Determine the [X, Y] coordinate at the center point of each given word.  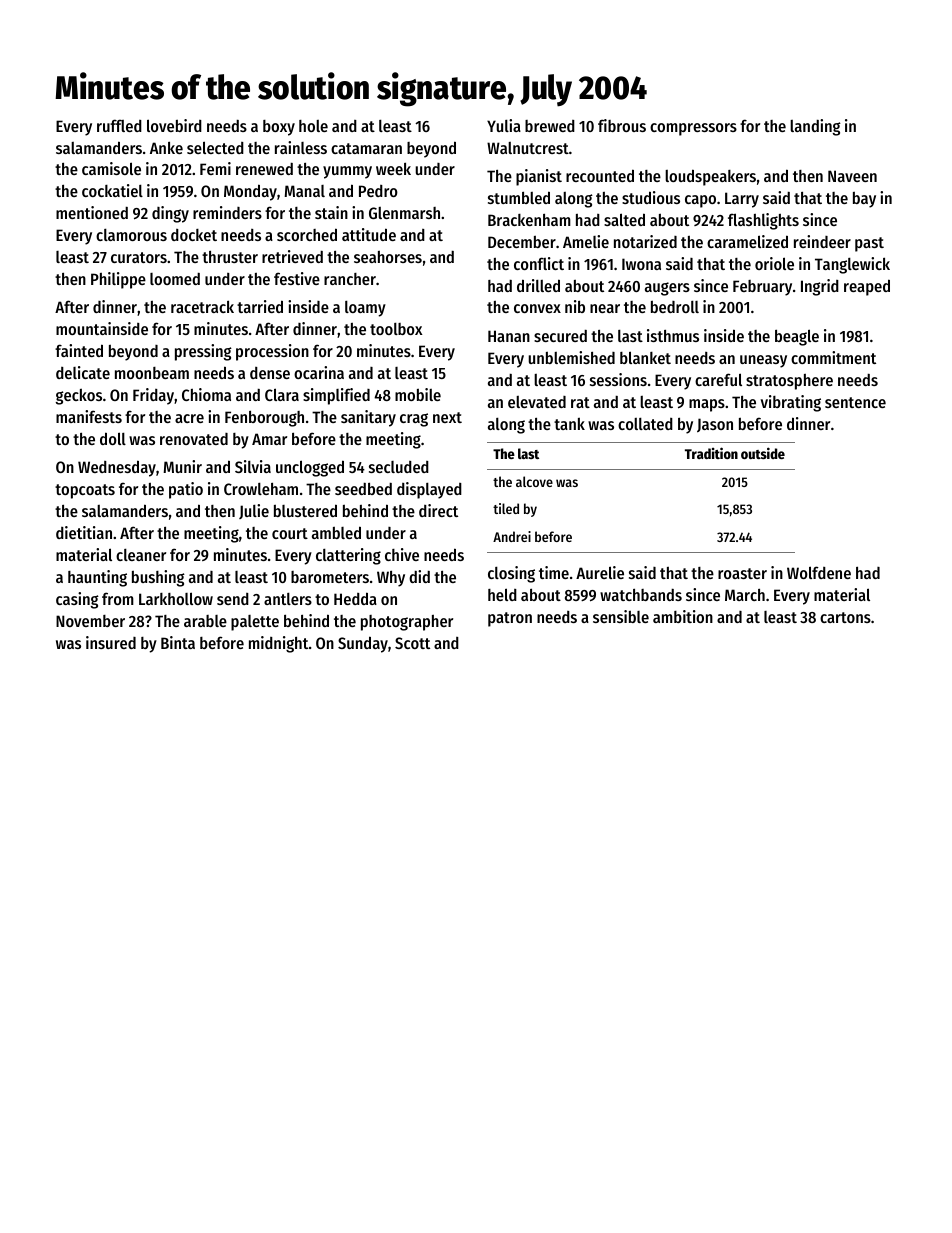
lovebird [174, 125]
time [554, 572]
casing [77, 600]
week [393, 168]
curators [139, 257]
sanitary [368, 418]
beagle [797, 337]
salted [624, 219]
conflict [539, 263]
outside [763, 453]
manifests [89, 416]
